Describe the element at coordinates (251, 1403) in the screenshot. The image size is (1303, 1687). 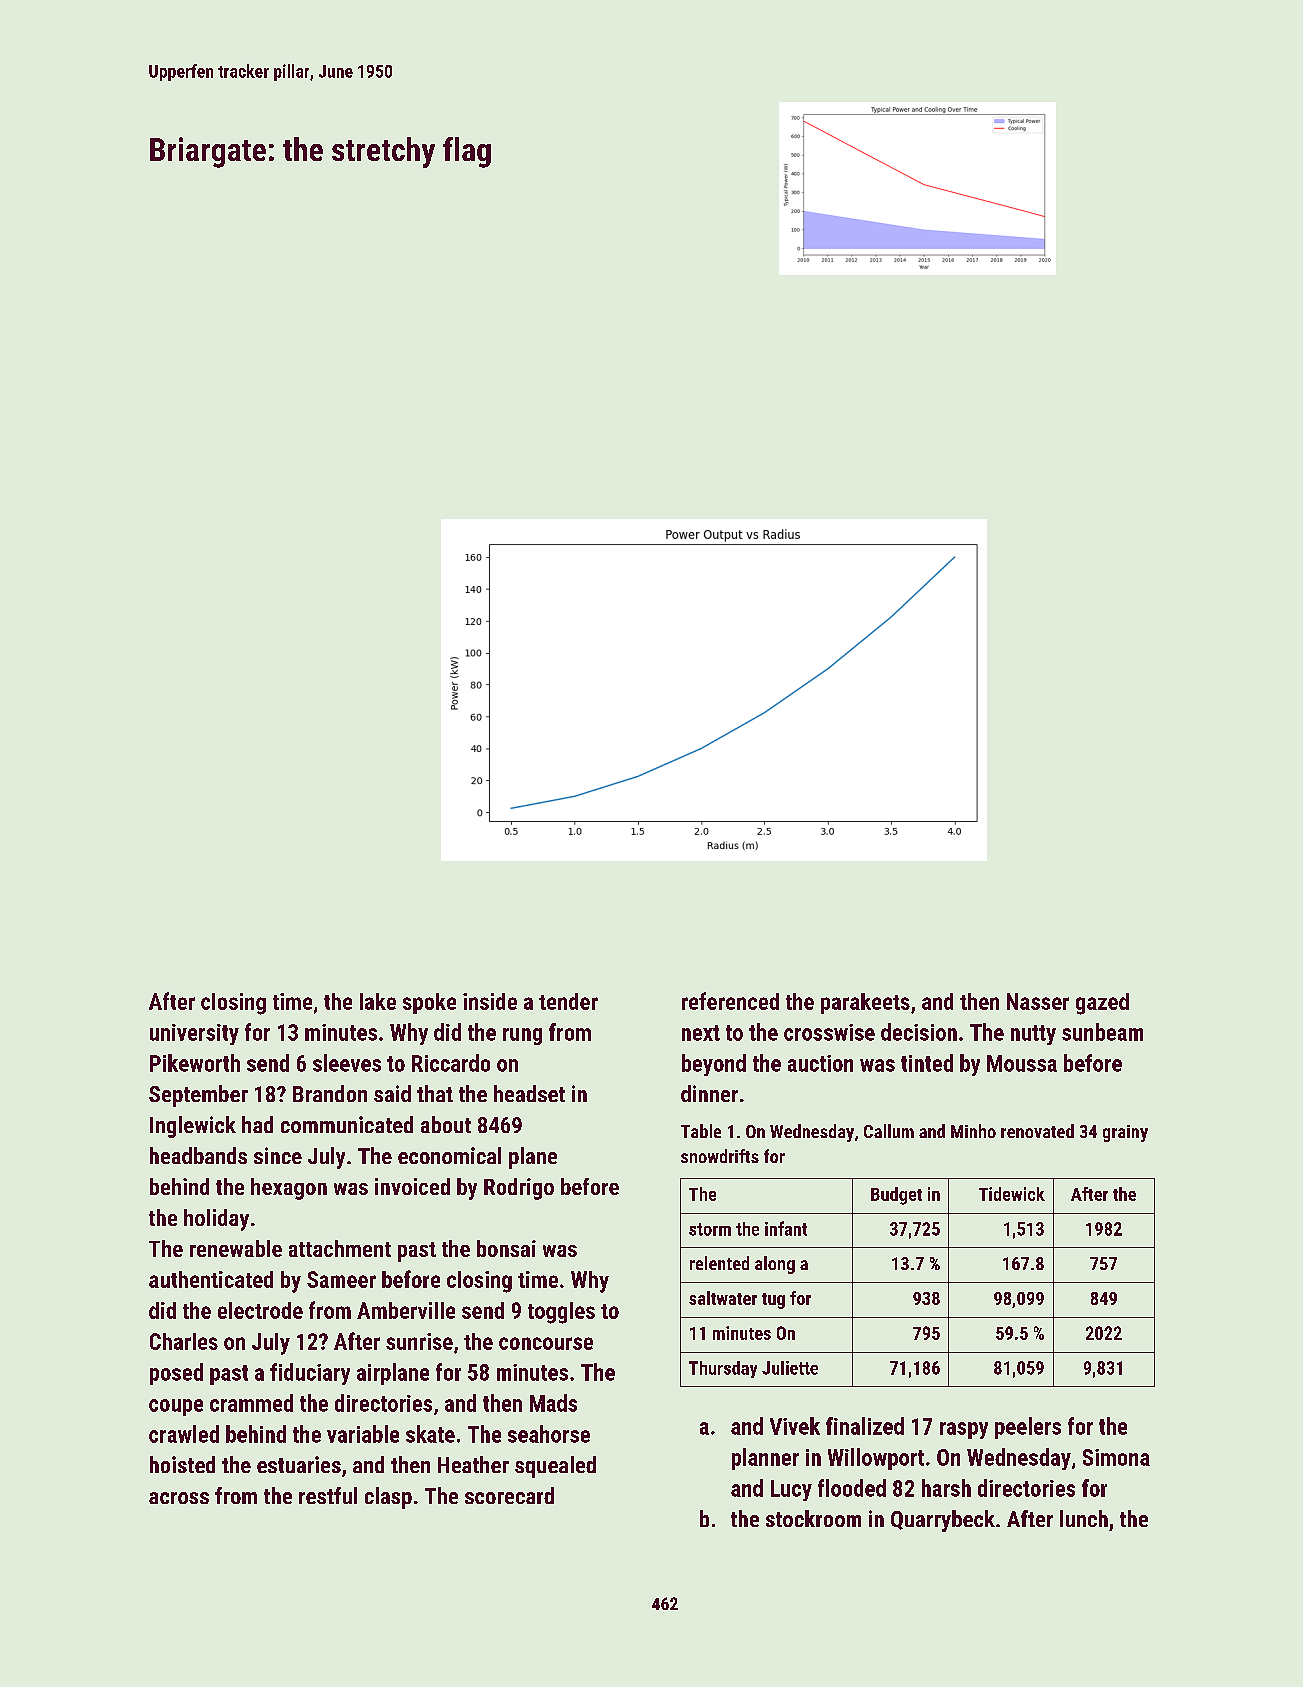
I see `crammed` at that location.
